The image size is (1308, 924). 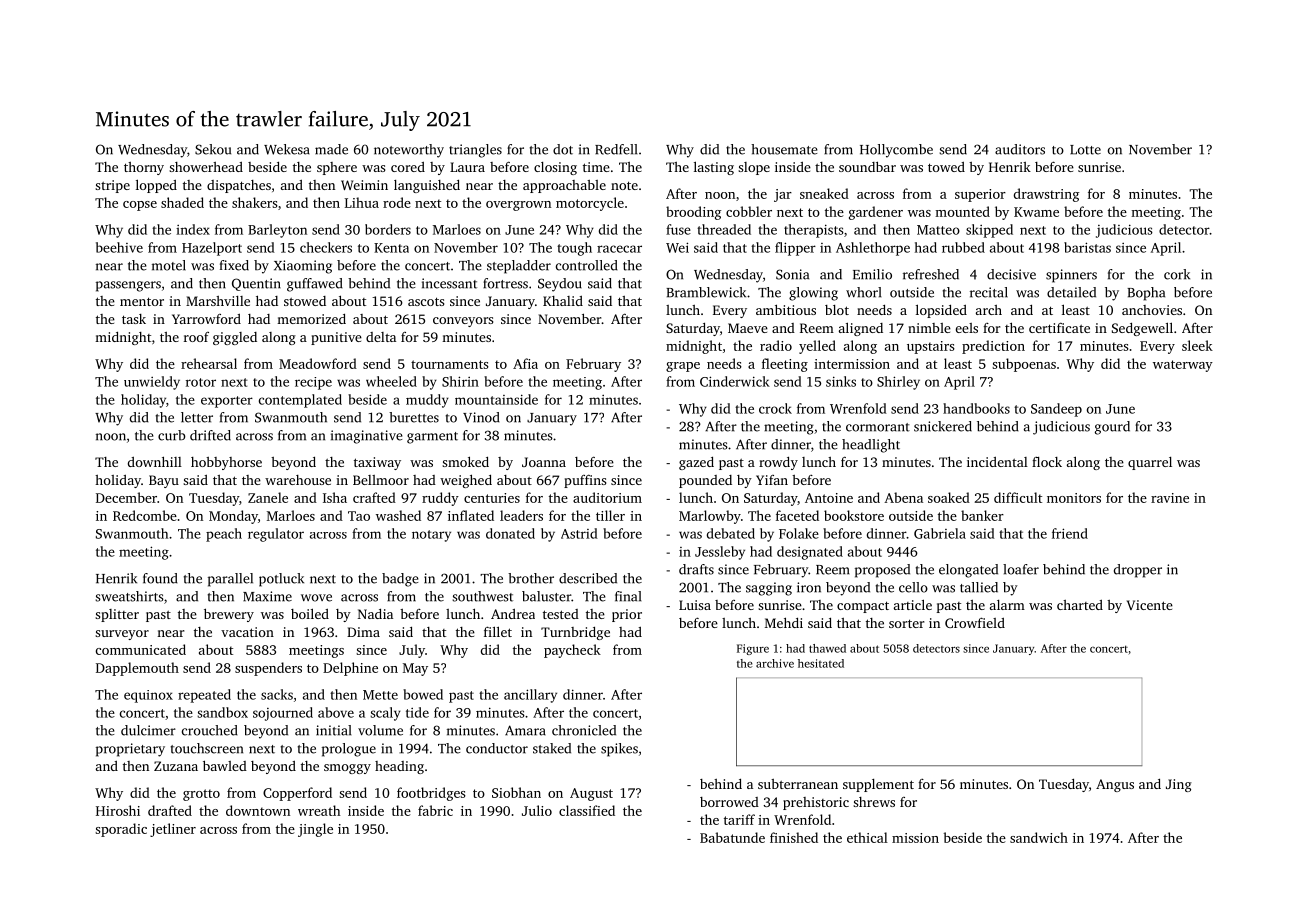 I want to click on passengers, so click(x=128, y=286).
